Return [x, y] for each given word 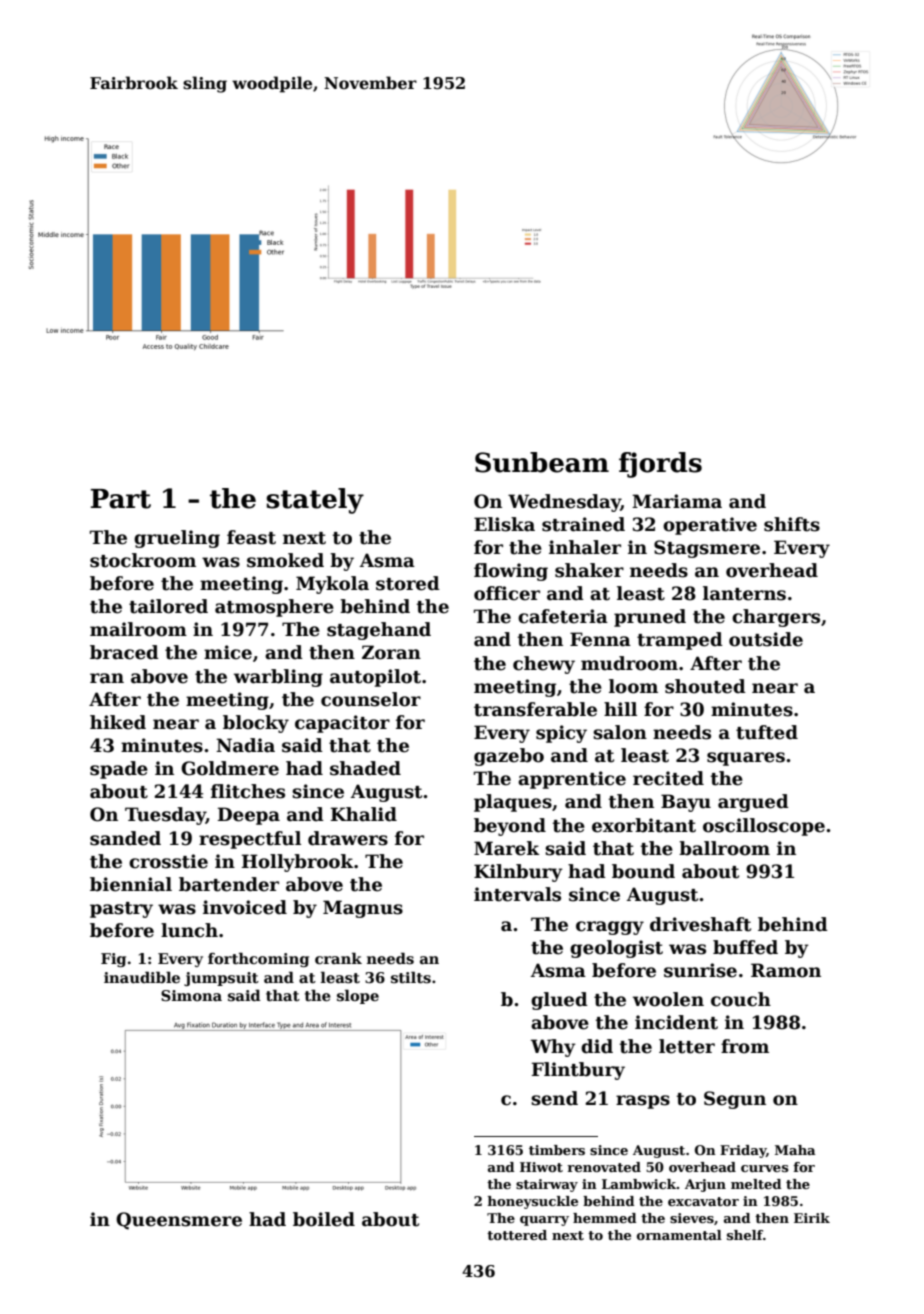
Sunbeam [542, 462]
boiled [324, 1219]
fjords [660, 465]
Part [121, 499]
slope [358, 996]
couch [741, 999]
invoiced [245, 907]
